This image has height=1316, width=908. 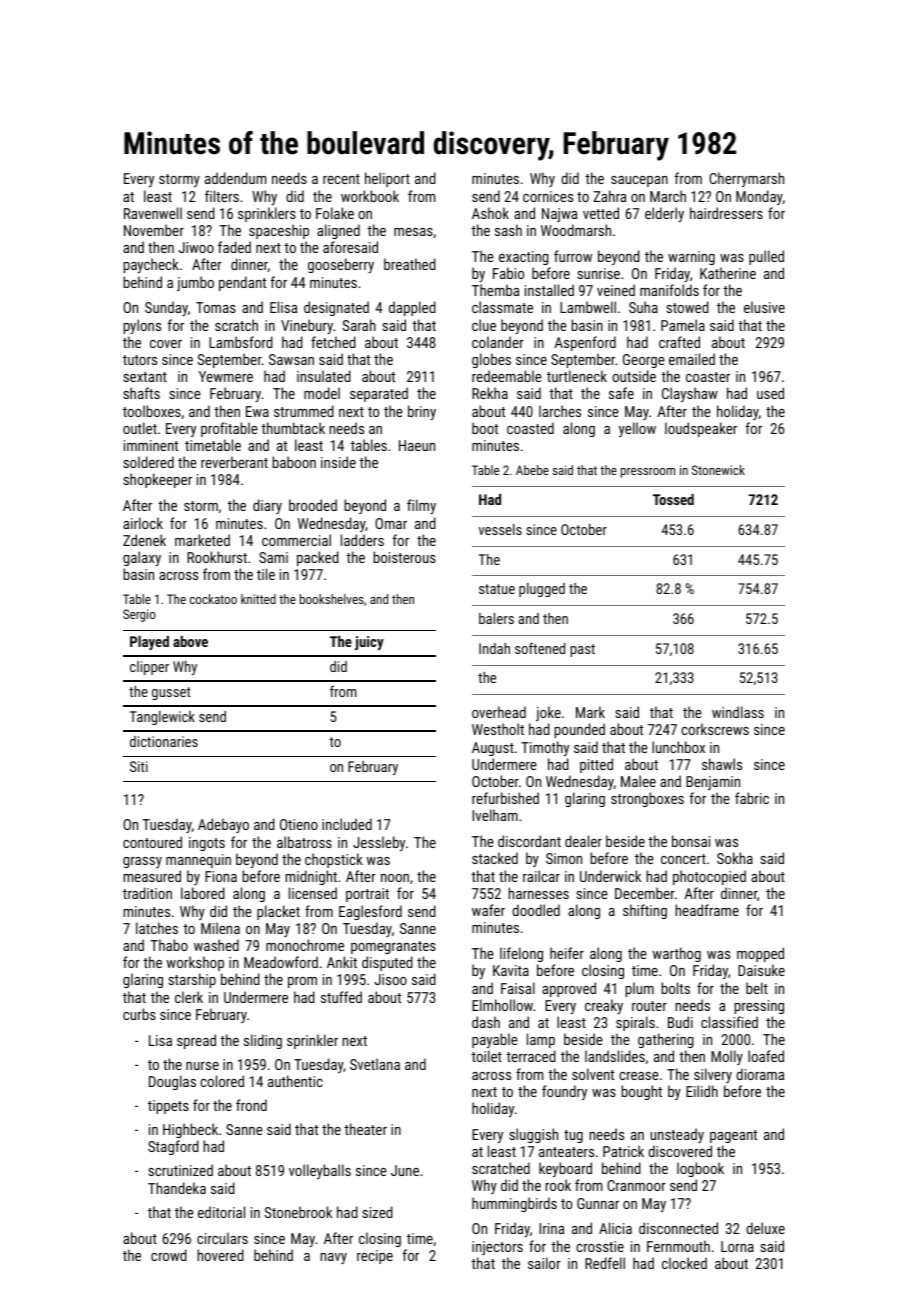 What do you see at coordinates (673, 499) in the image?
I see `Tossed` at bounding box center [673, 499].
